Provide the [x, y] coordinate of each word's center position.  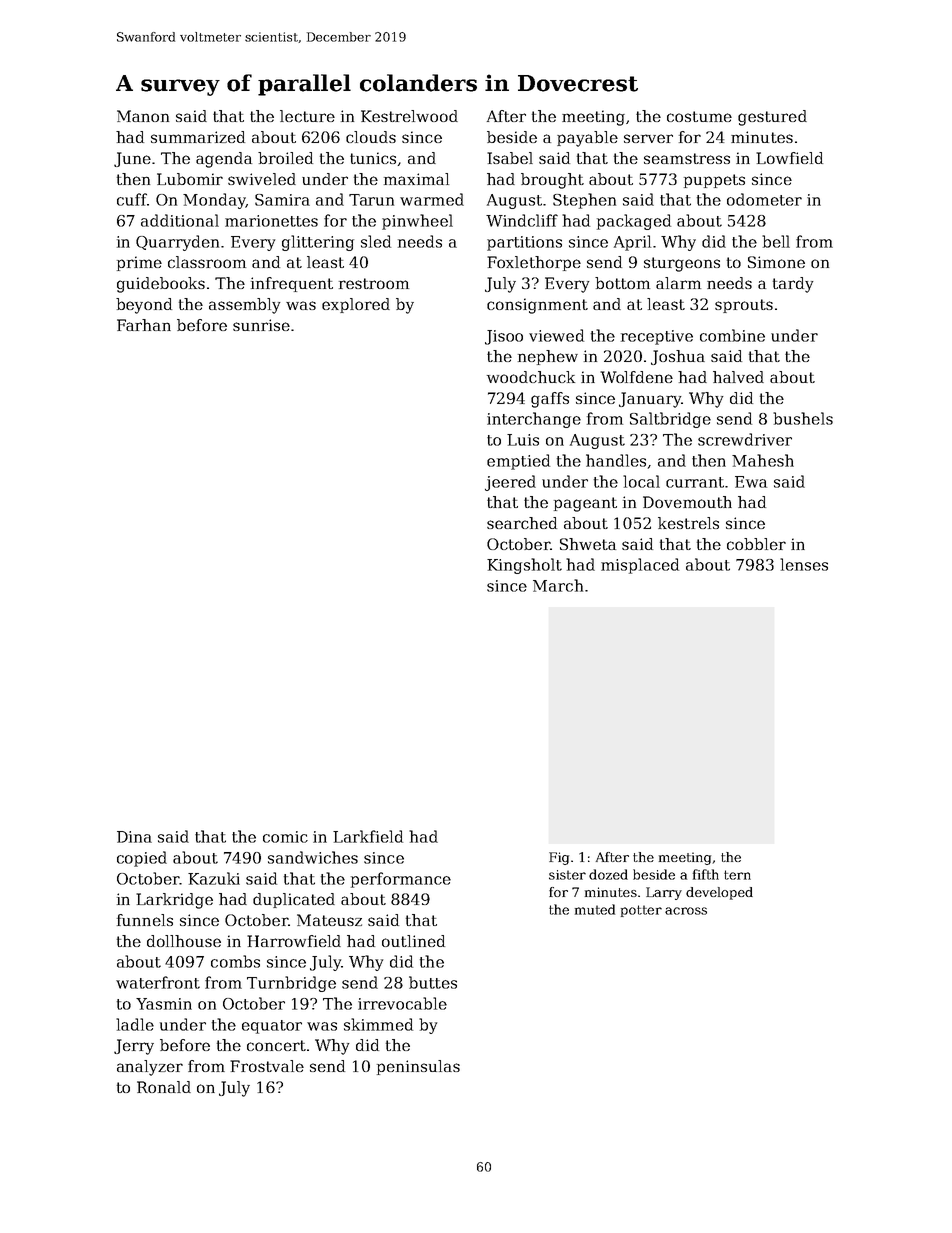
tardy [793, 285]
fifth [706, 874]
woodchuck [531, 377]
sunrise [261, 325]
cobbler [756, 544]
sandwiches [313, 857]
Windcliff [522, 220]
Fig [559, 858]
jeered [510, 483]
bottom [622, 283]
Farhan [144, 325]
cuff [132, 199]
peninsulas [418, 1067]
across [686, 911]
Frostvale [267, 1066]
